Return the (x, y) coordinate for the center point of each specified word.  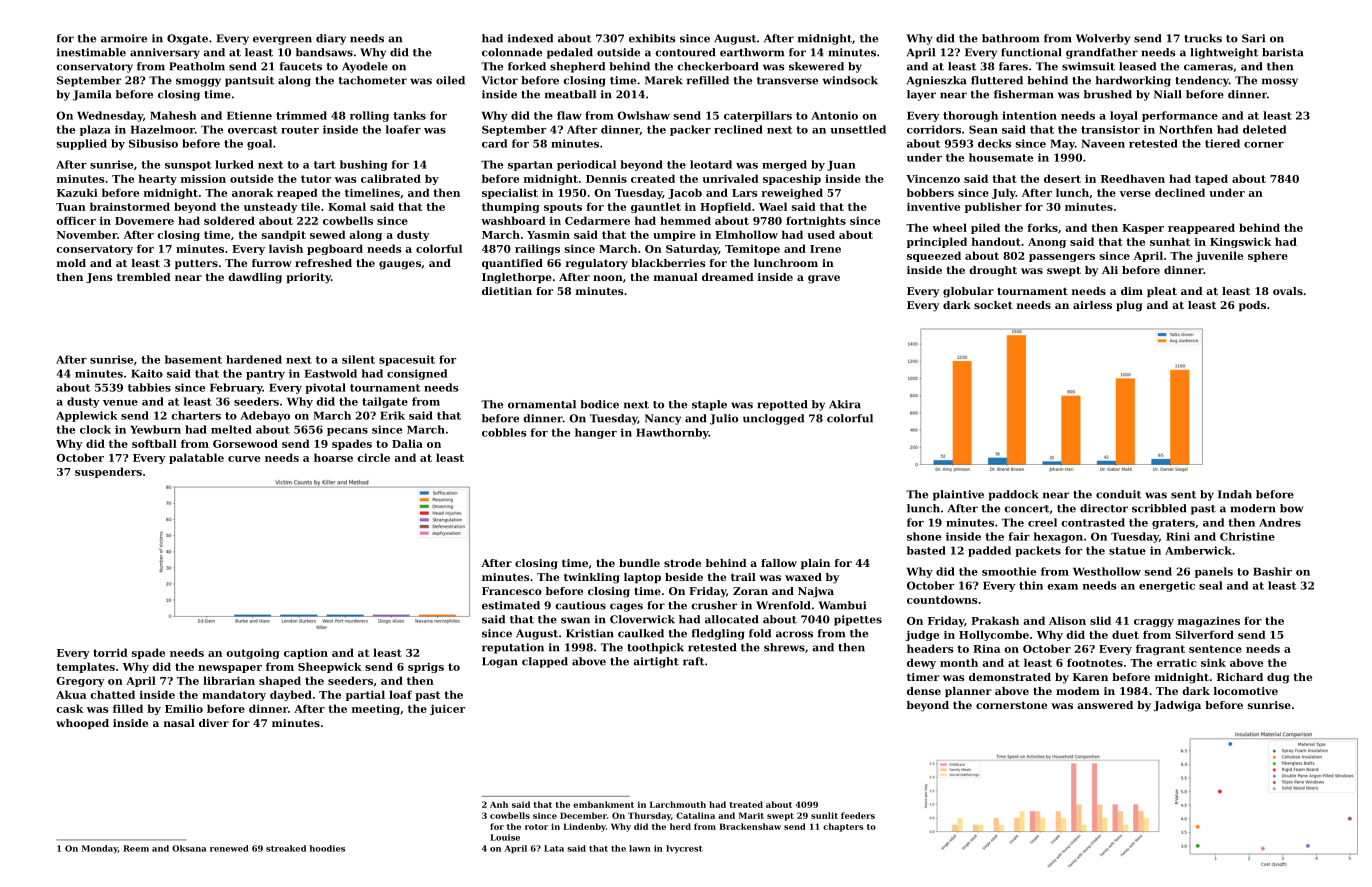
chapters (843, 827)
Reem (136, 848)
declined (1180, 192)
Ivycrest (684, 849)
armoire (124, 38)
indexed (530, 38)
